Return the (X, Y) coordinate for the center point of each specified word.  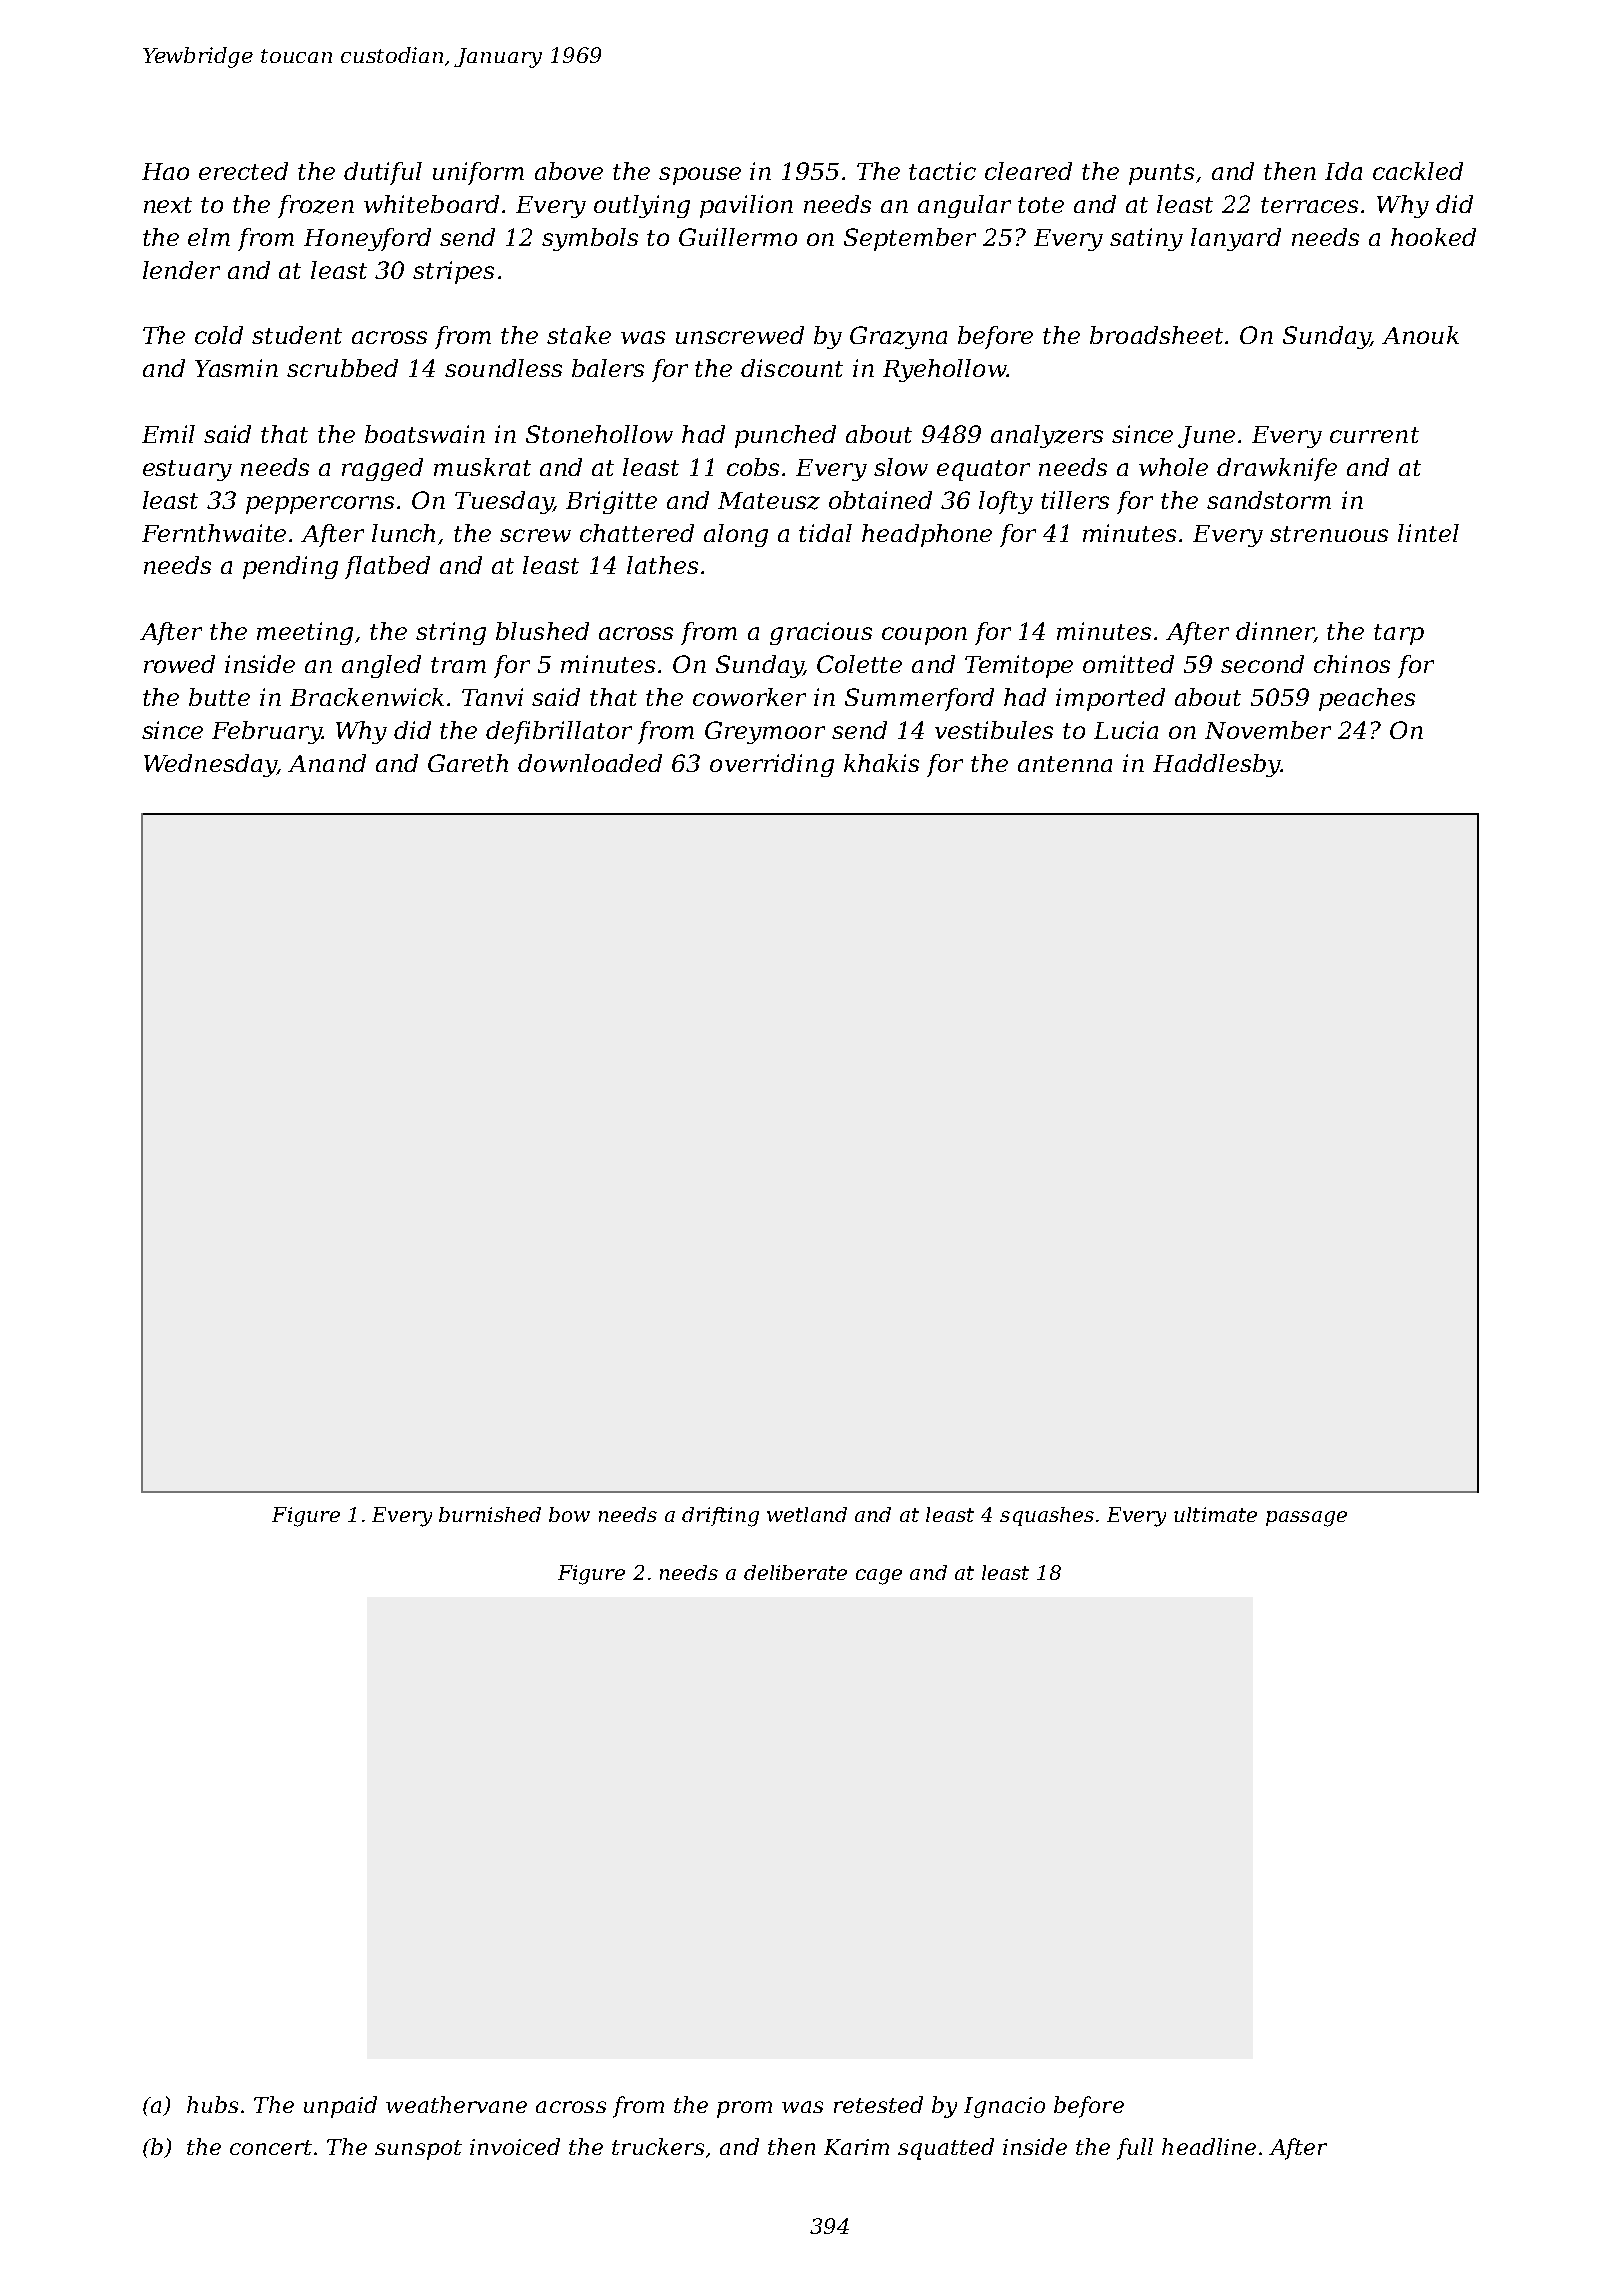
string (451, 633)
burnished (490, 1514)
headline (1209, 2146)
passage (1306, 1519)
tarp (1399, 634)
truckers (658, 2146)
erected (243, 171)
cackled (1418, 171)
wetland (807, 1514)
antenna (1065, 764)
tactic (942, 171)
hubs (212, 2104)
